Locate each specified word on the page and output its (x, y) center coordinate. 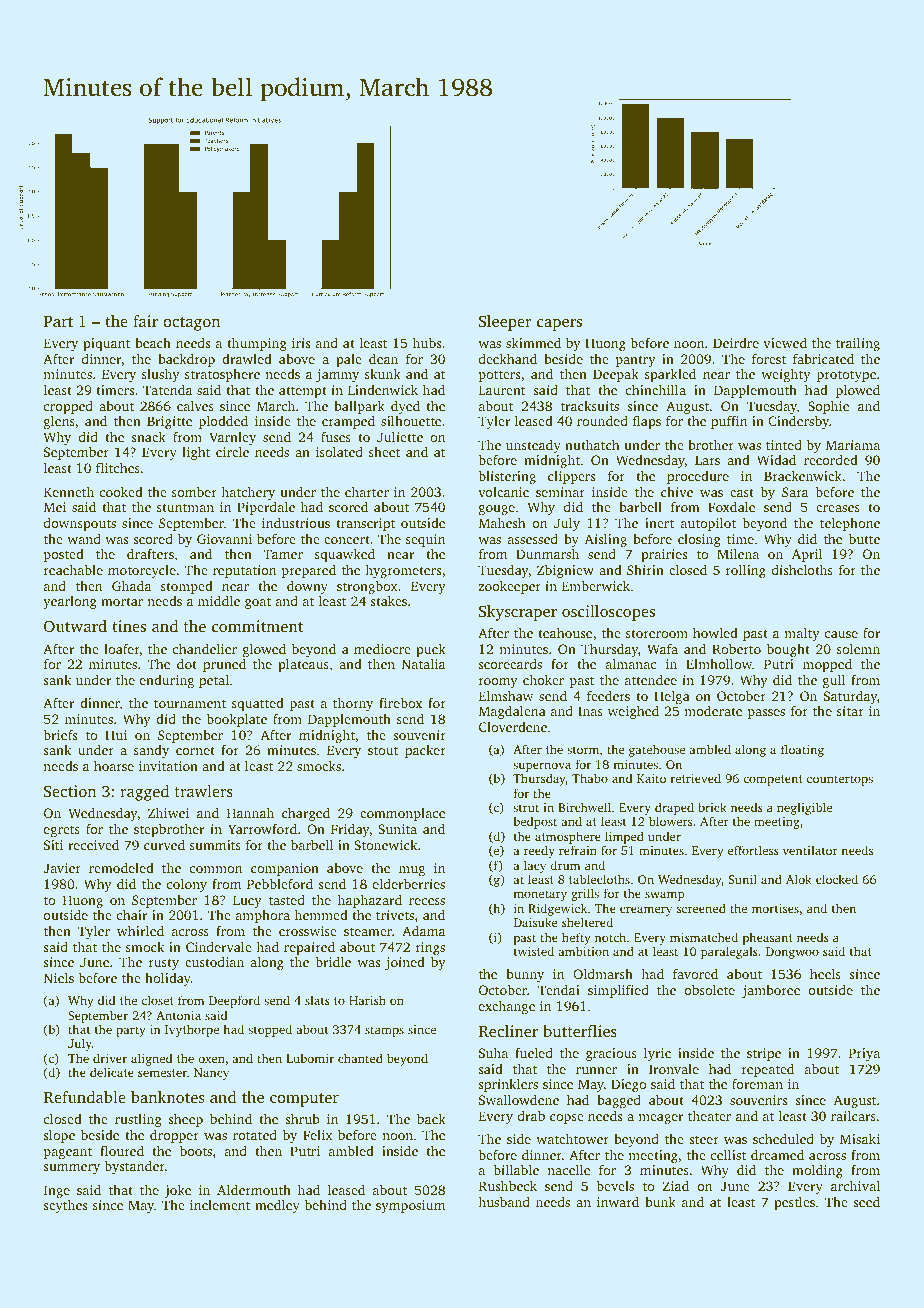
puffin (729, 422)
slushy (161, 375)
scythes (65, 1206)
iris (301, 343)
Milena (738, 554)
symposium (410, 1206)
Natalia (423, 663)
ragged (144, 793)
